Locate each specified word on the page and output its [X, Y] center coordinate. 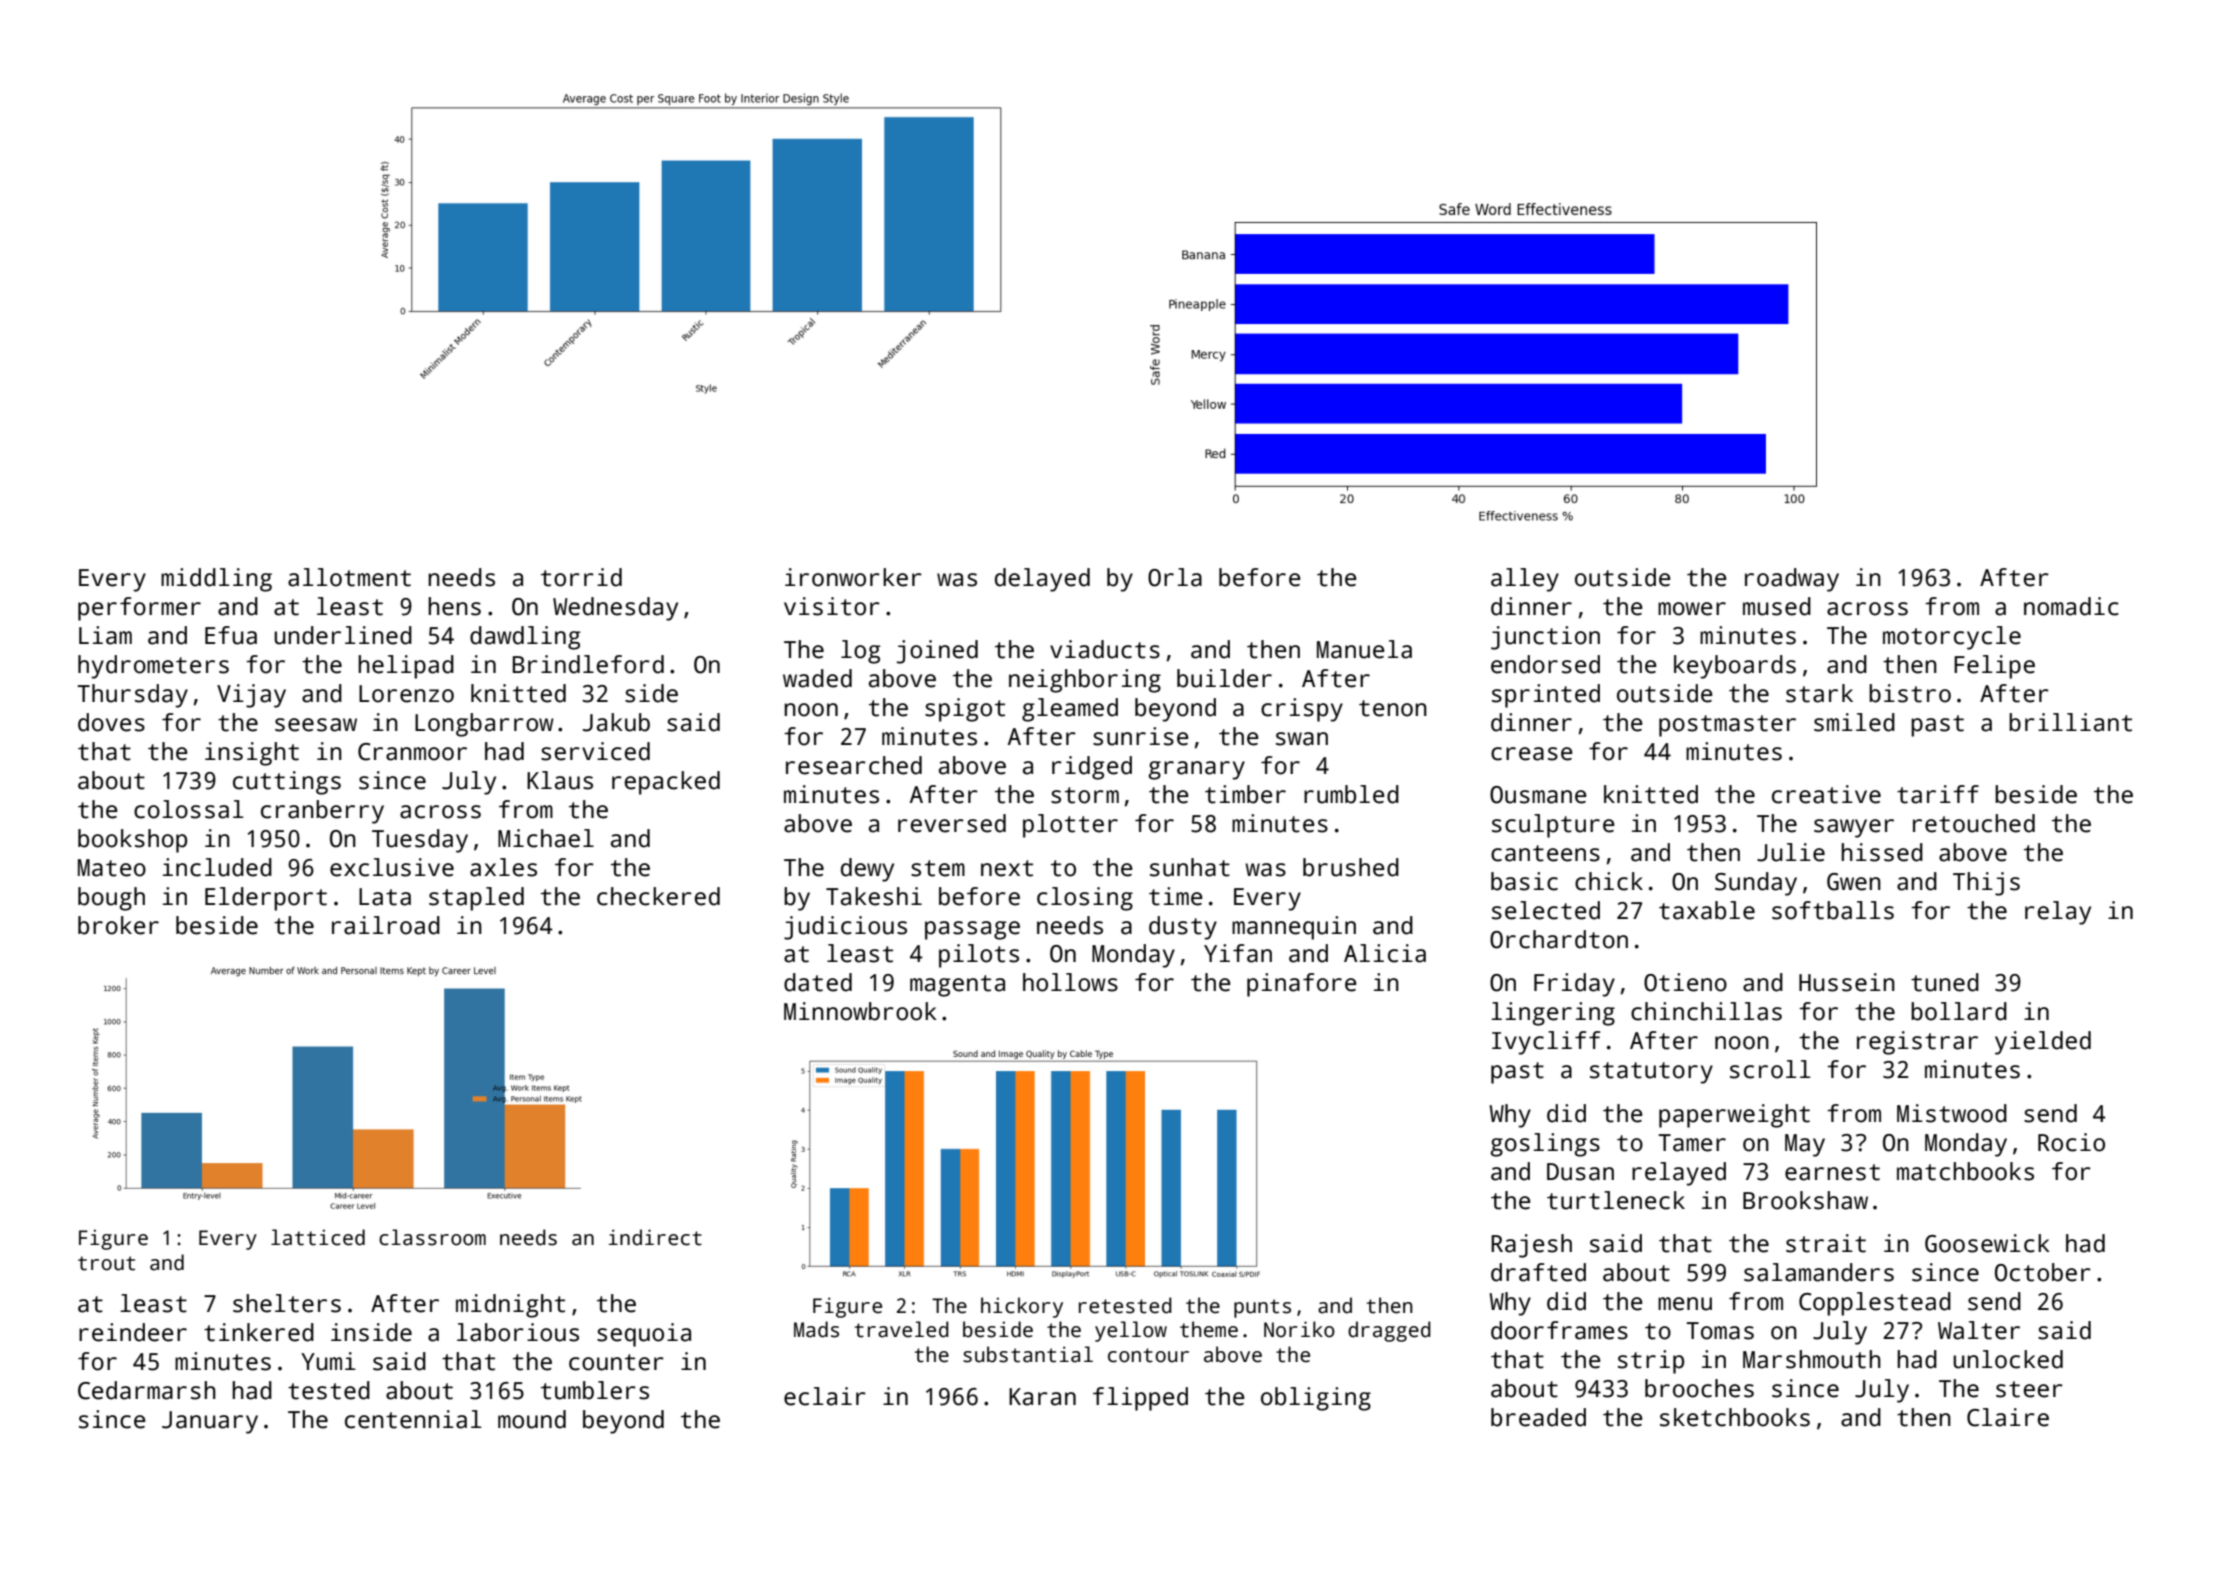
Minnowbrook [860, 1011]
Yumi [328, 1361]
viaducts [1105, 649]
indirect [655, 1237]
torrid [581, 577]
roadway [1792, 580]
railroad [386, 925]
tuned [1945, 982]
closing [1085, 899]
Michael [546, 838]
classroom [432, 1237]
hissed [1882, 852]
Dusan [1580, 1172]
